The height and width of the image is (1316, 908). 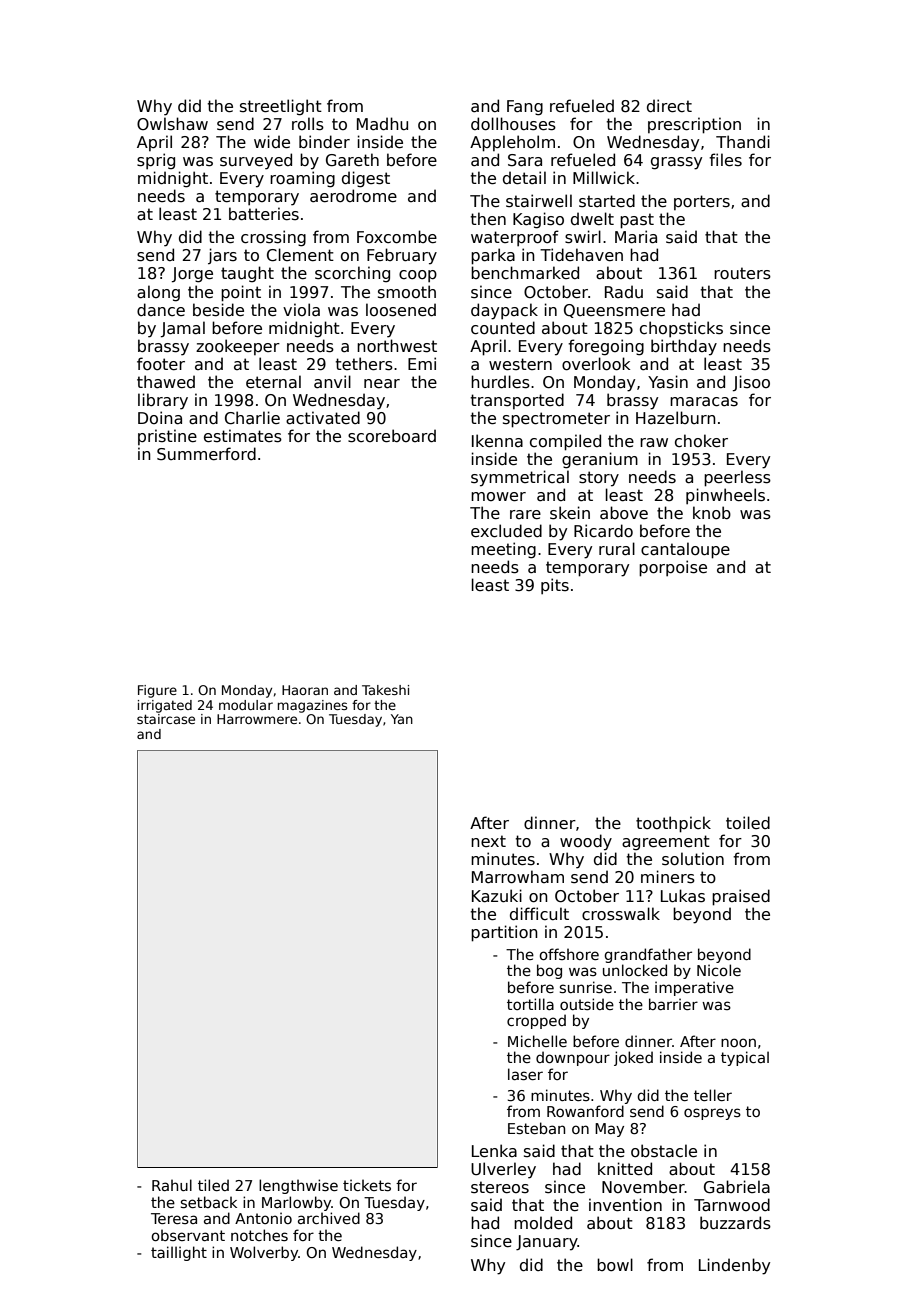 What do you see at coordinates (673, 1004) in the image?
I see `barrier` at bounding box center [673, 1004].
